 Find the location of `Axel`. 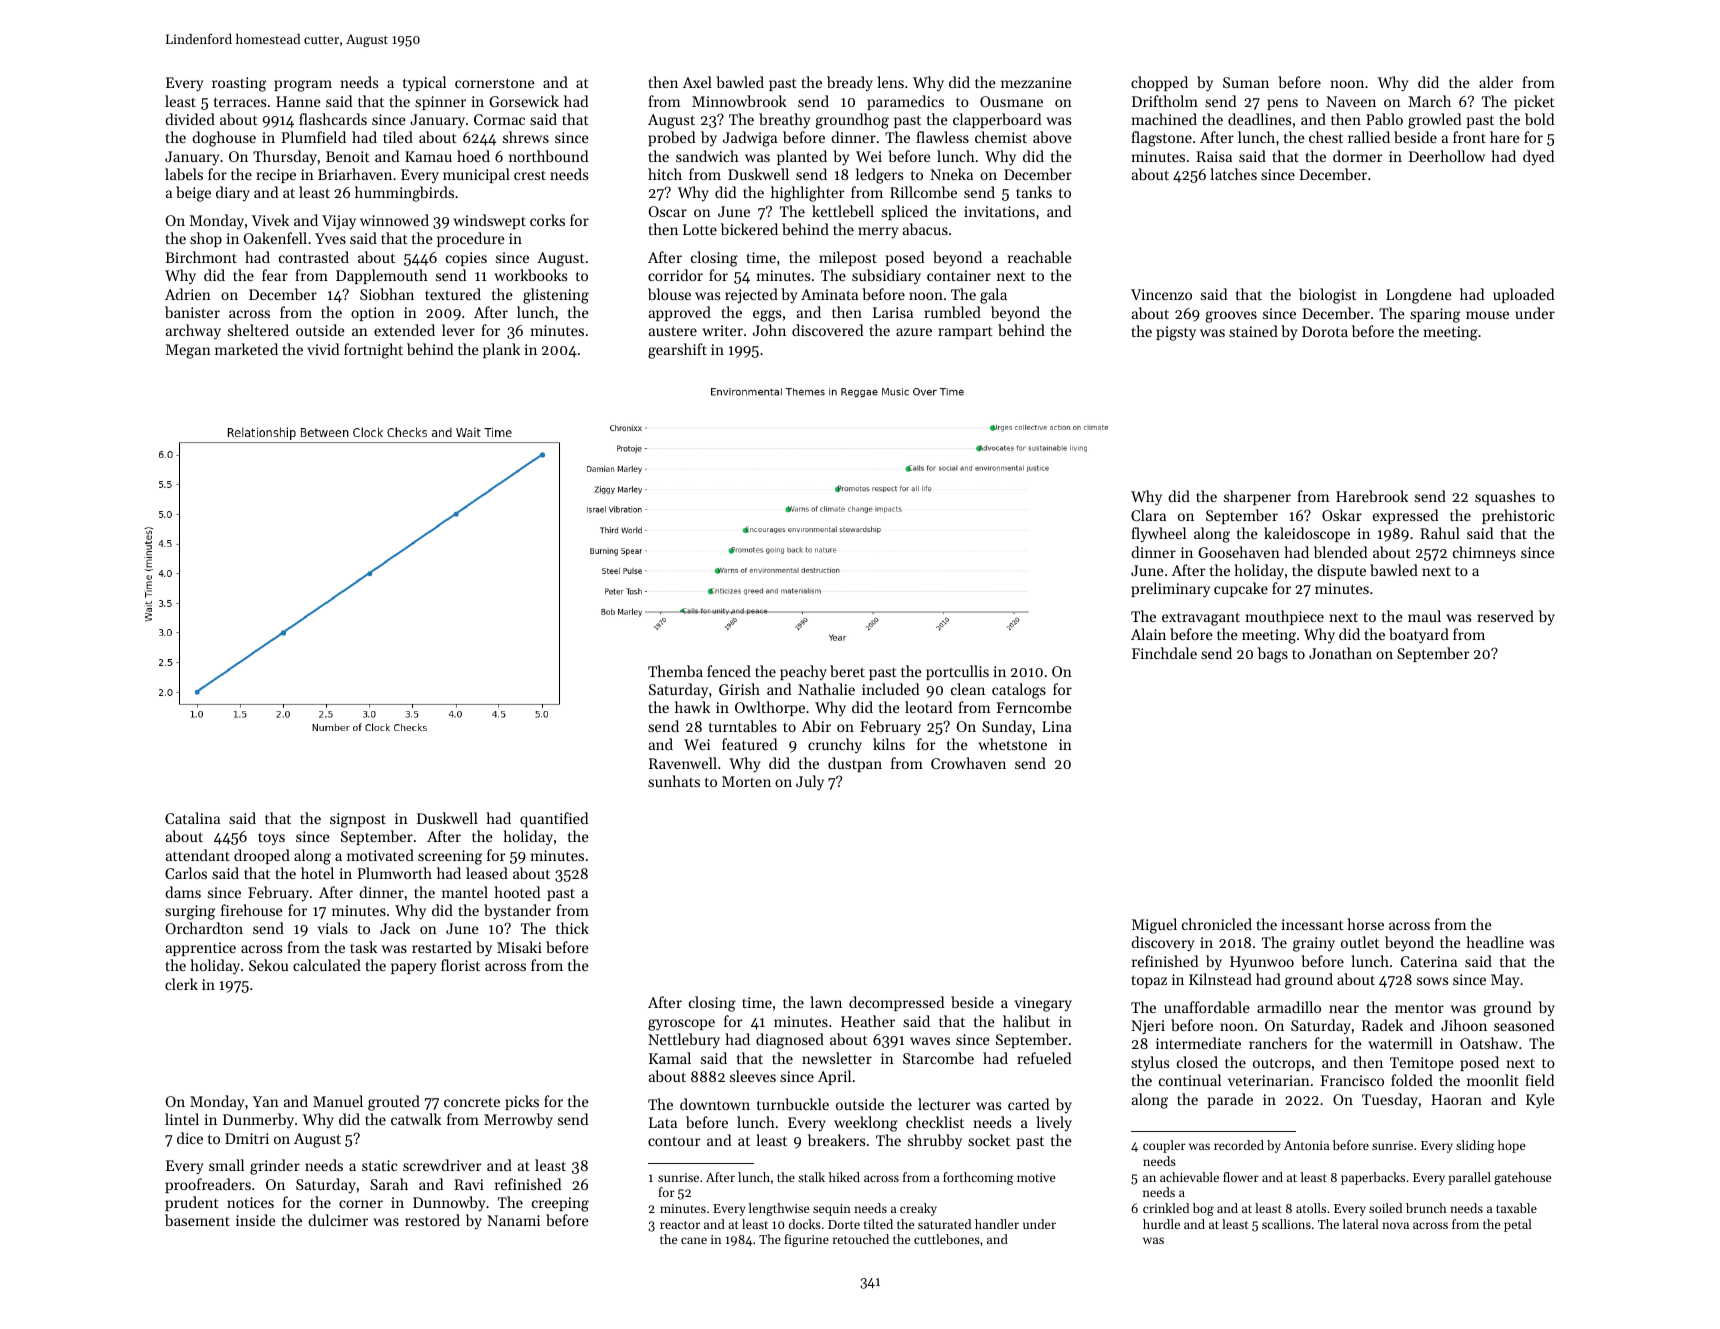

Axel is located at coordinates (697, 82).
